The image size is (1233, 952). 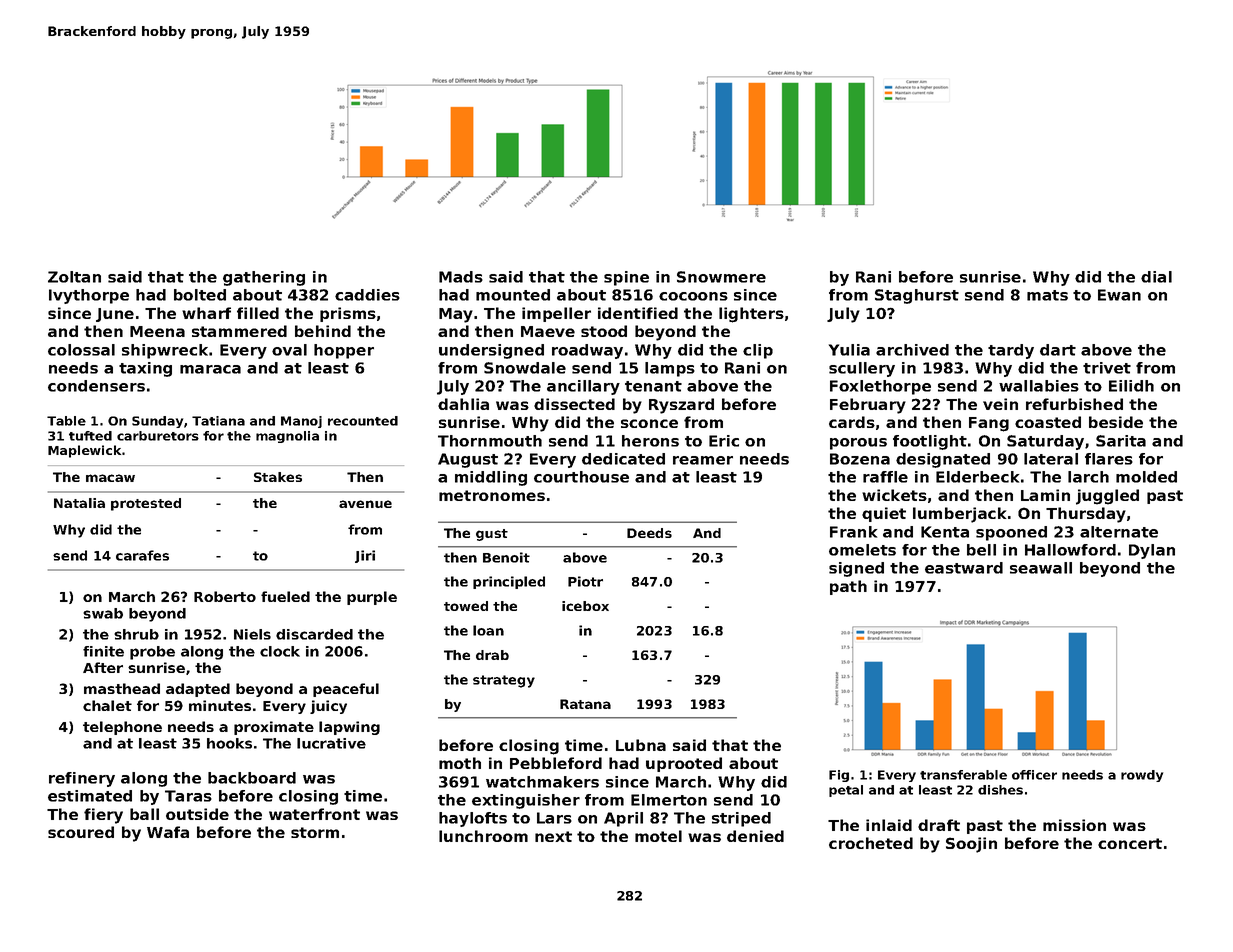 What do you see at coordinates (1011, 351) in the screenshot?
I see `tardy` at bounding box center [1011, 351].
